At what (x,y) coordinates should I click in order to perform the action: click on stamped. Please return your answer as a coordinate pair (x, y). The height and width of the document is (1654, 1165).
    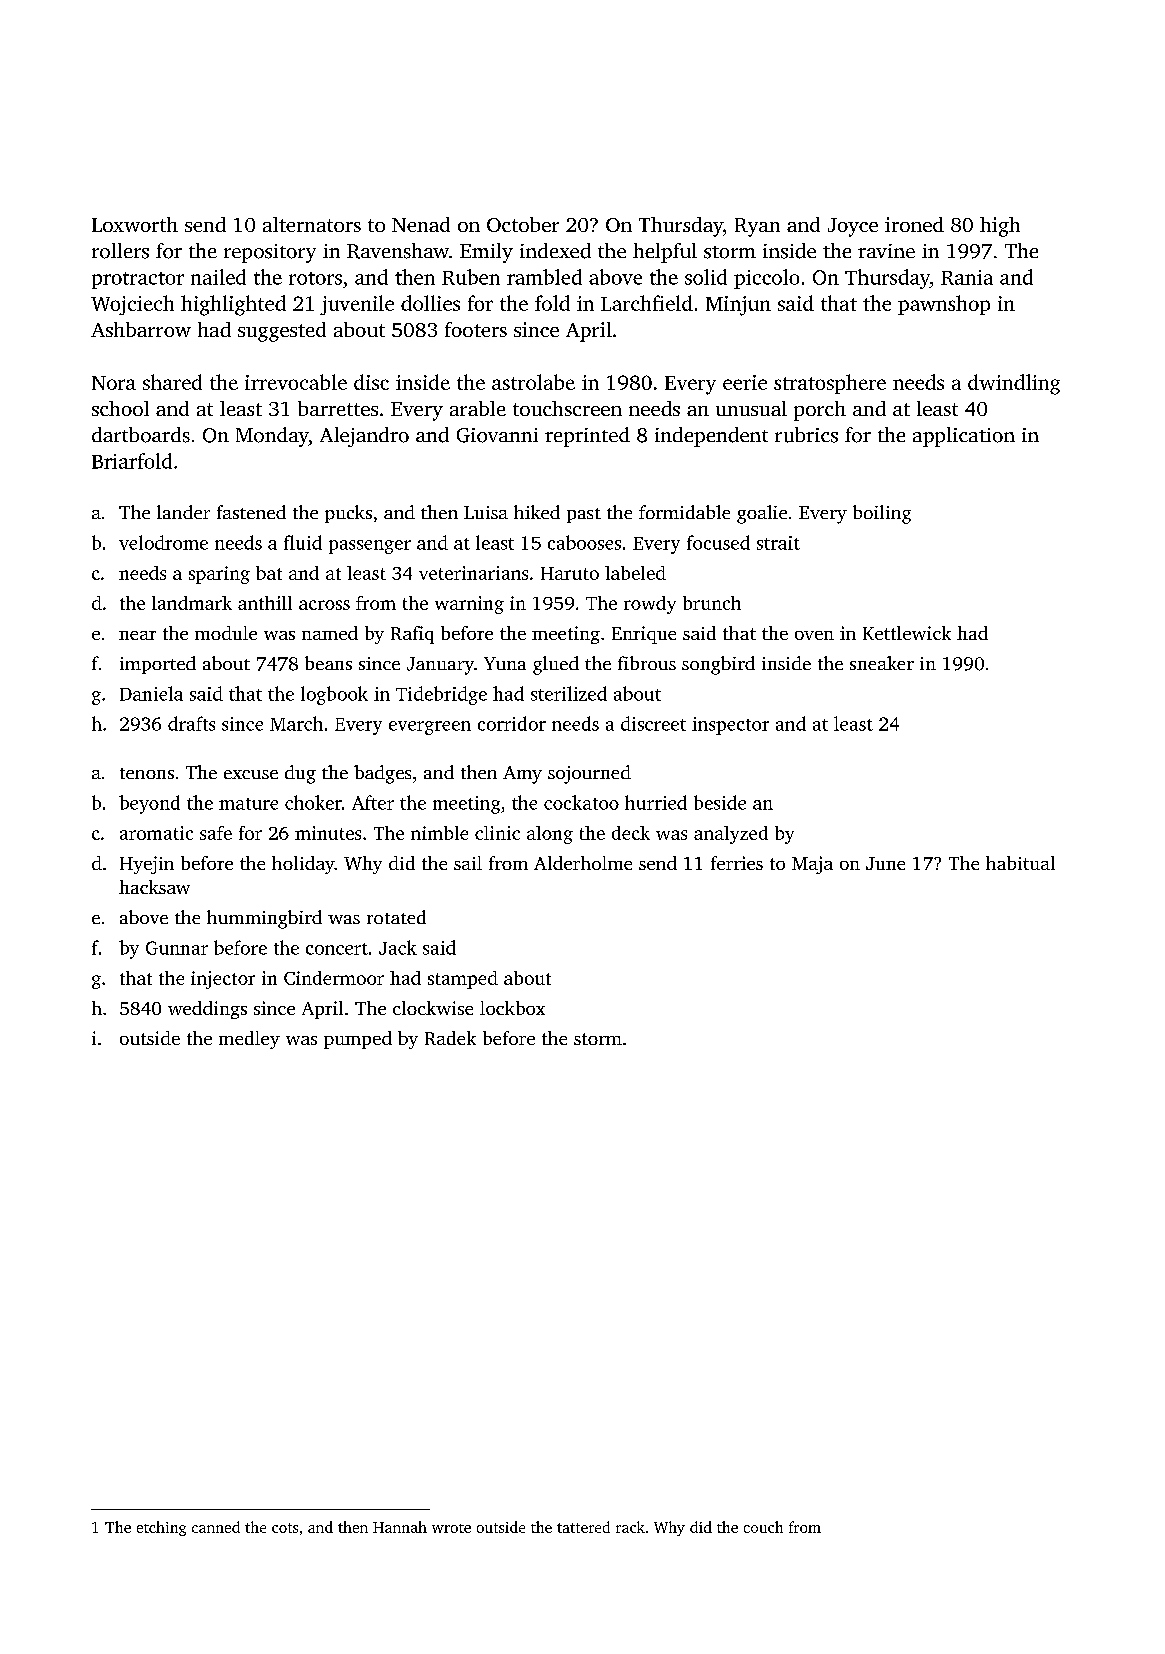
    Looking at the image, I should click on (463, 980).
